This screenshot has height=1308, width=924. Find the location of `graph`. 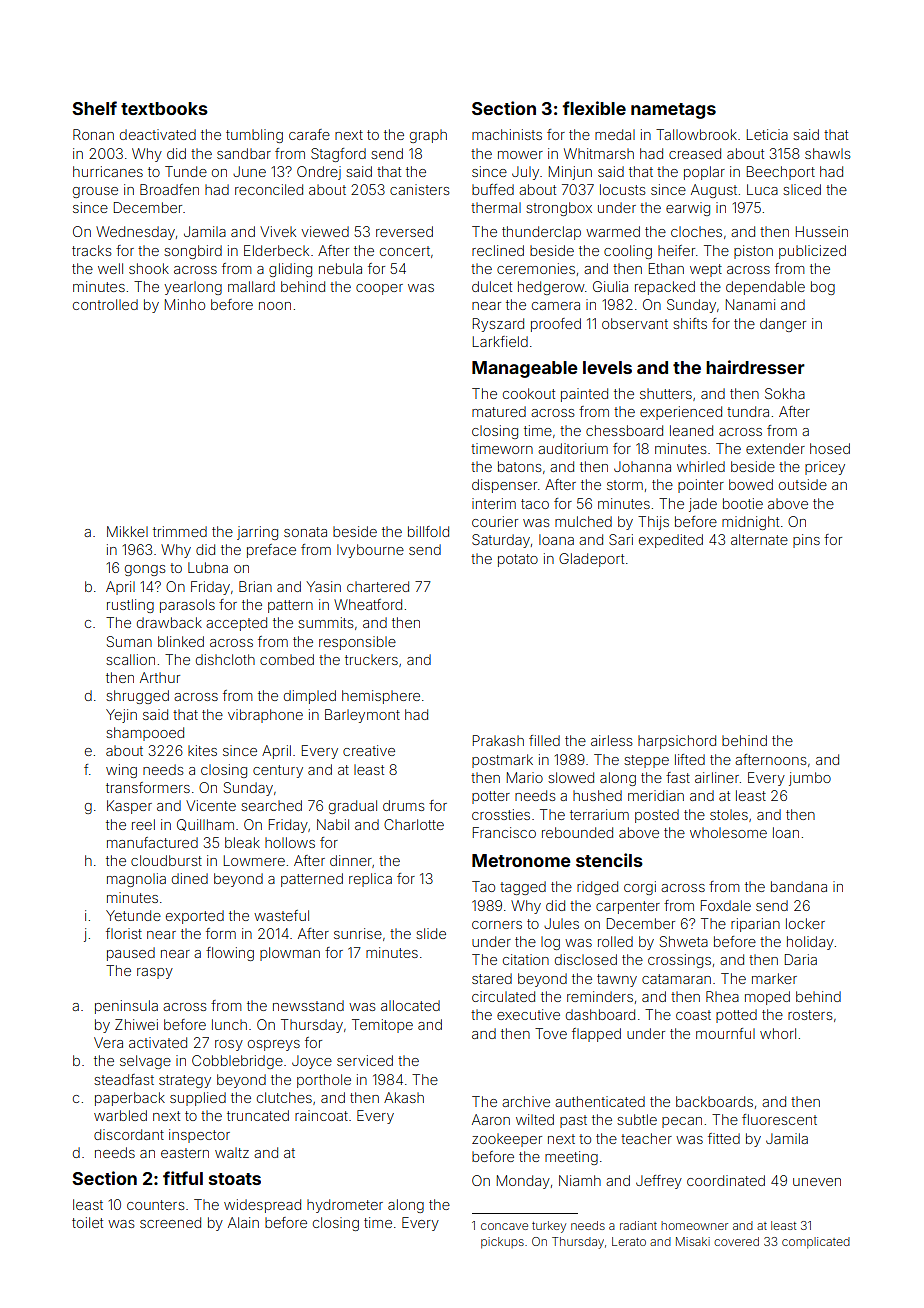

graph is located at coordinates (428, 136).
